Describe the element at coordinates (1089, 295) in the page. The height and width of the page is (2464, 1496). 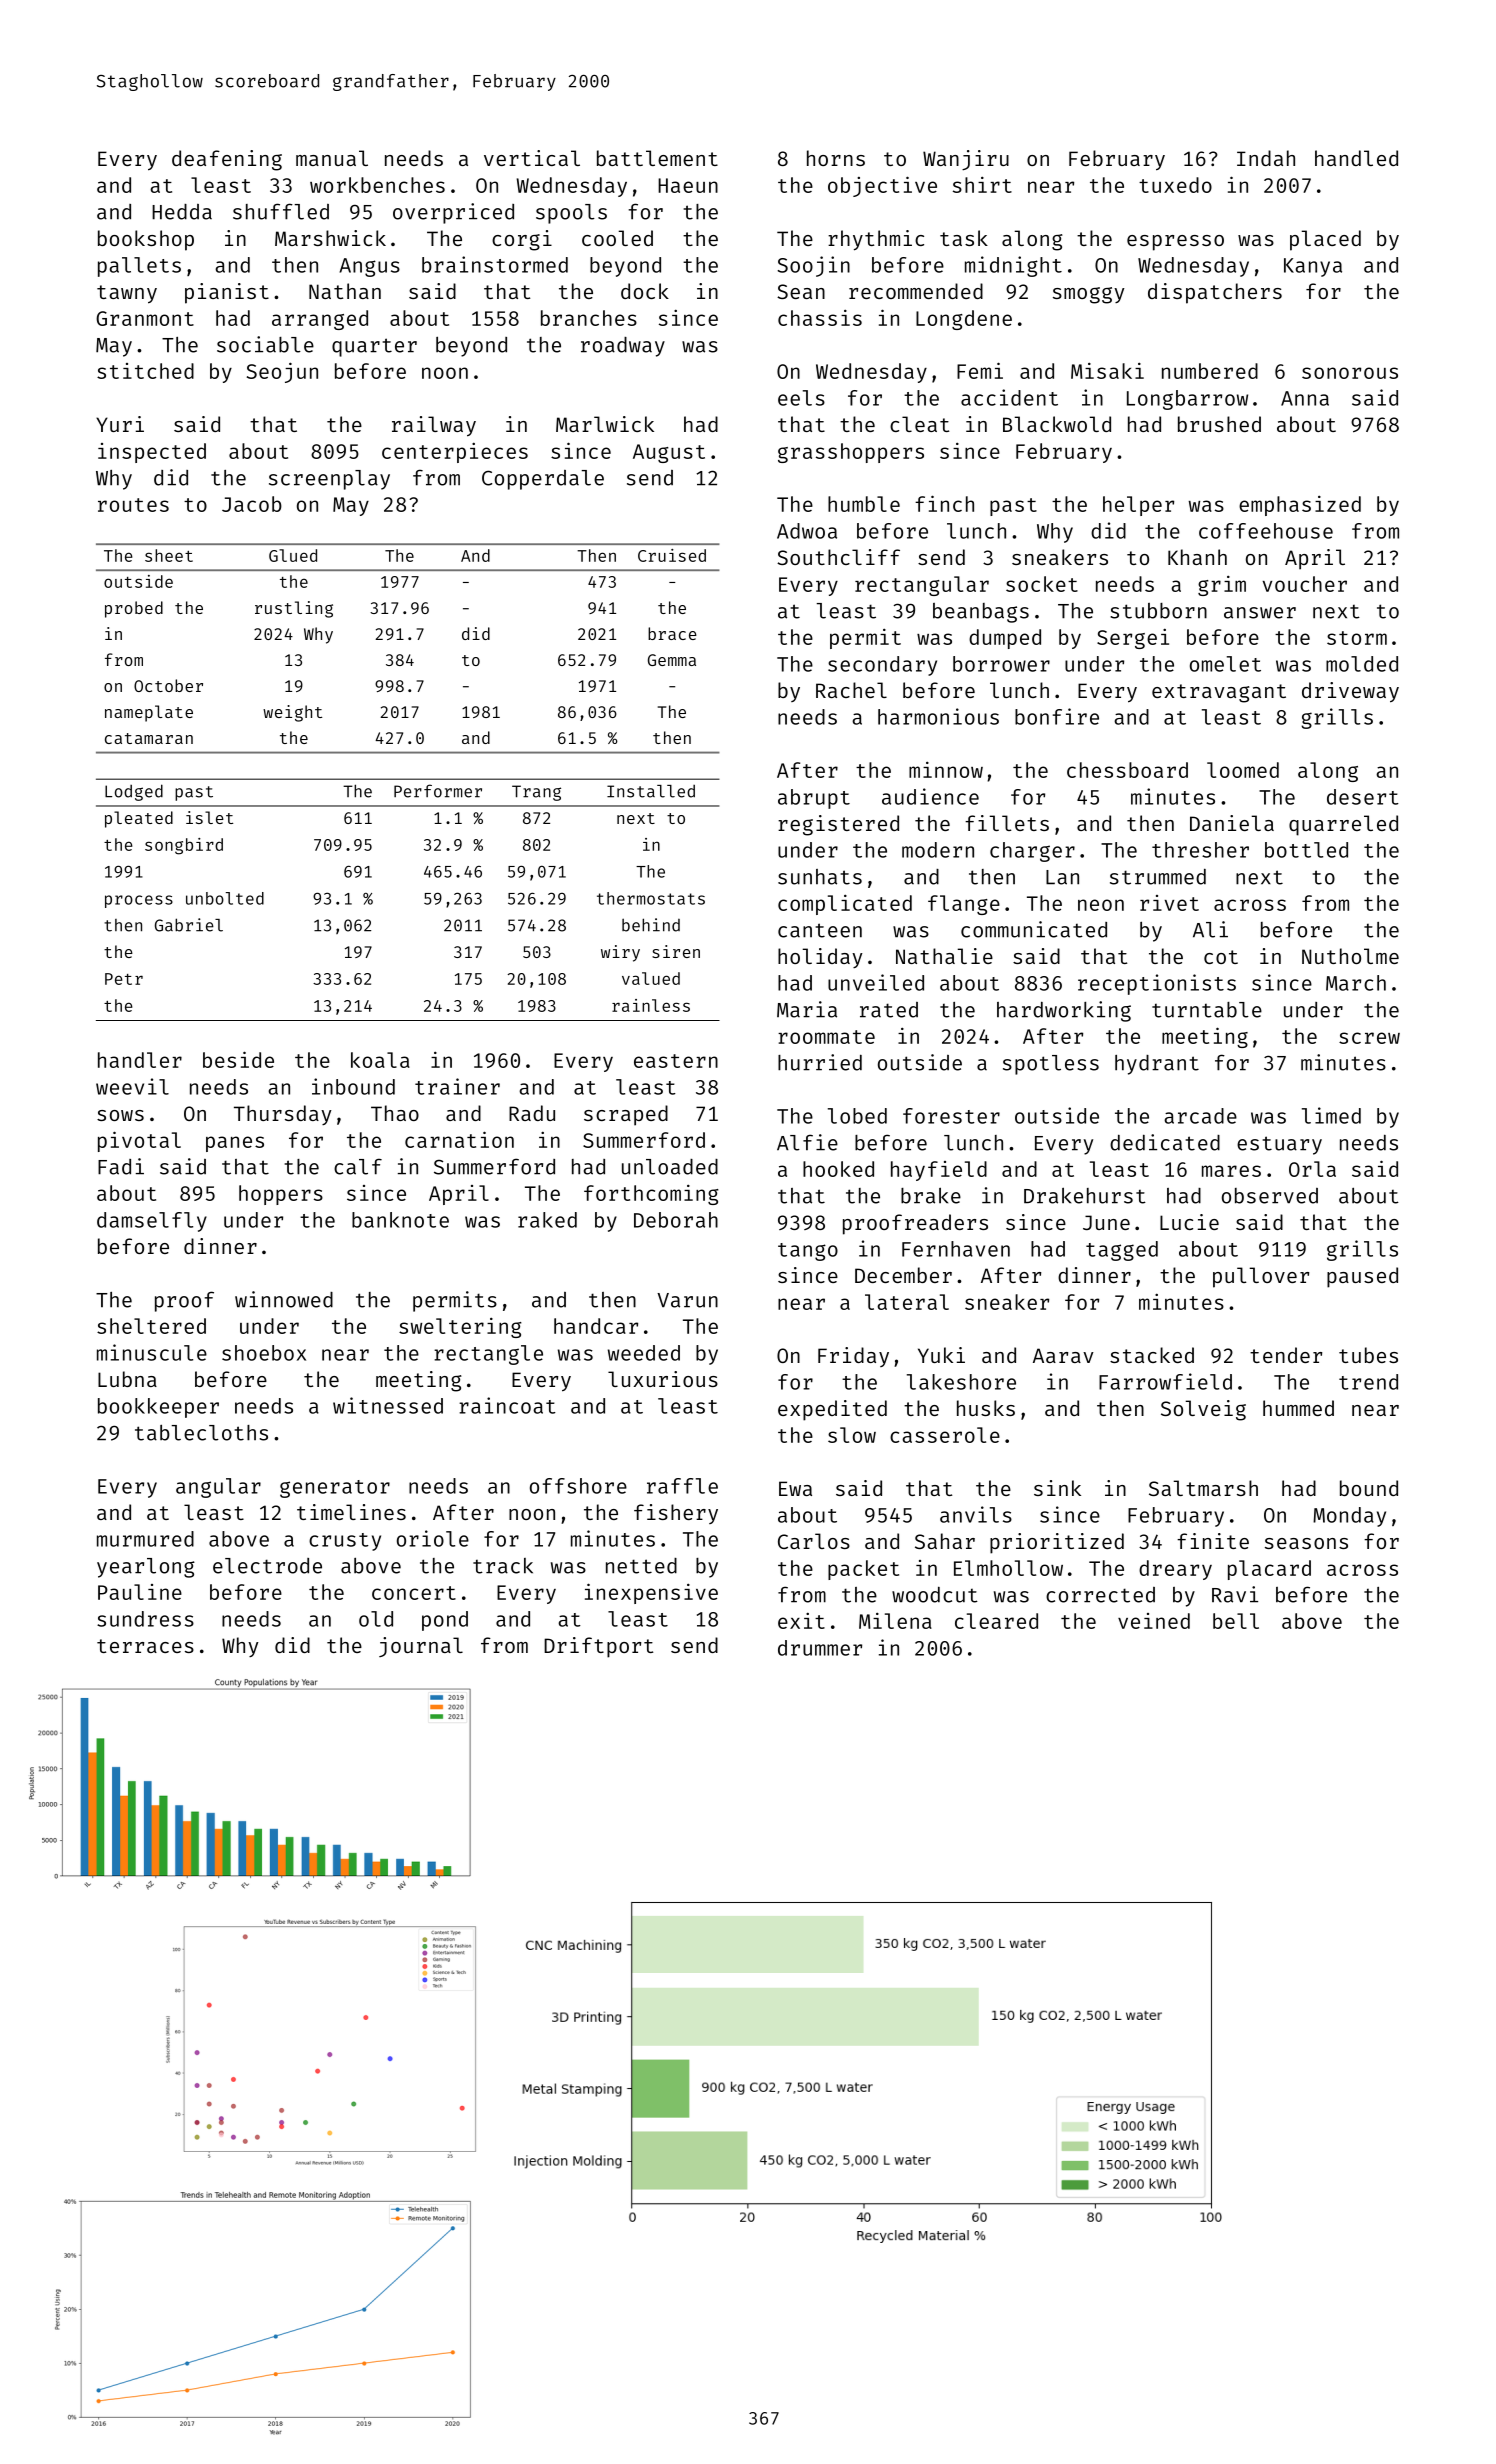
I see `smoggy` at that location.
